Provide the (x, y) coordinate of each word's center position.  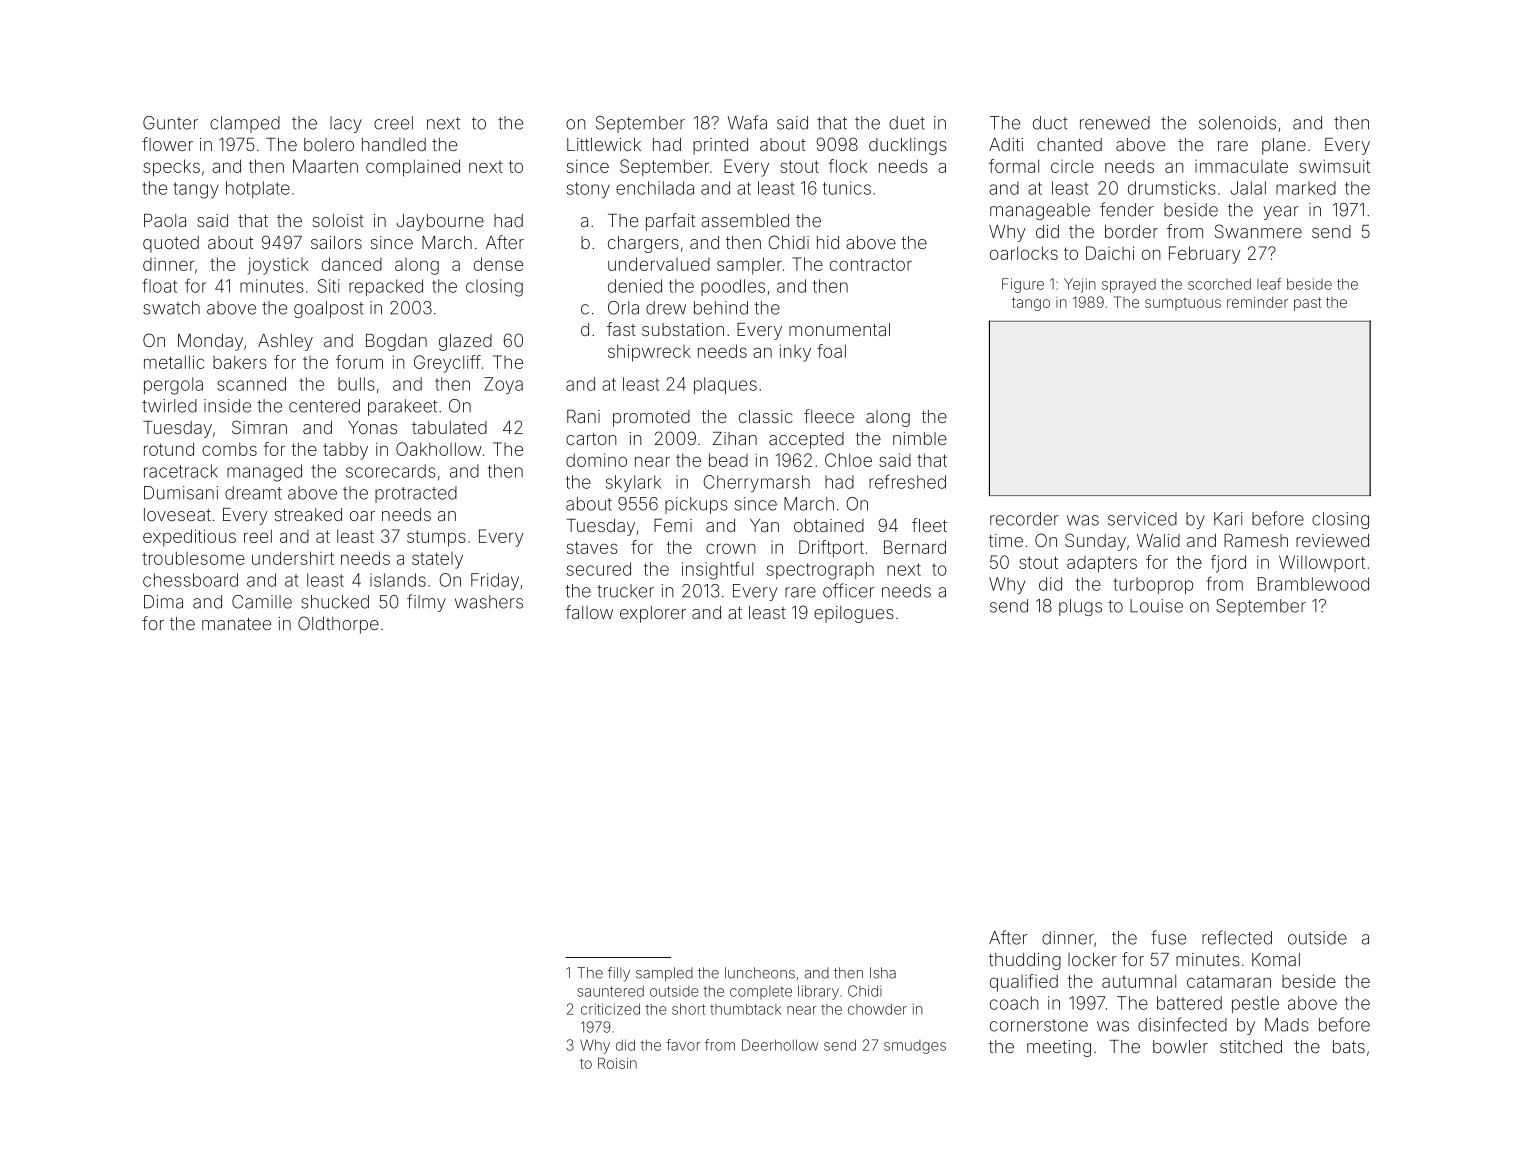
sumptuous (1183, 304)
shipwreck (649, 353)
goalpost (329, 309)
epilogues (854, 614)
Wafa (747, 122)
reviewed (1332, 540)
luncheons (760, 973)
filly (619, 974)
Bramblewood (1313, 584)
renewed (1115, 123)
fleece (829, 416)
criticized (610, 1009)
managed (264, 473)
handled (394, 144)
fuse (1168, 937)
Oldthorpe (338, 625)
